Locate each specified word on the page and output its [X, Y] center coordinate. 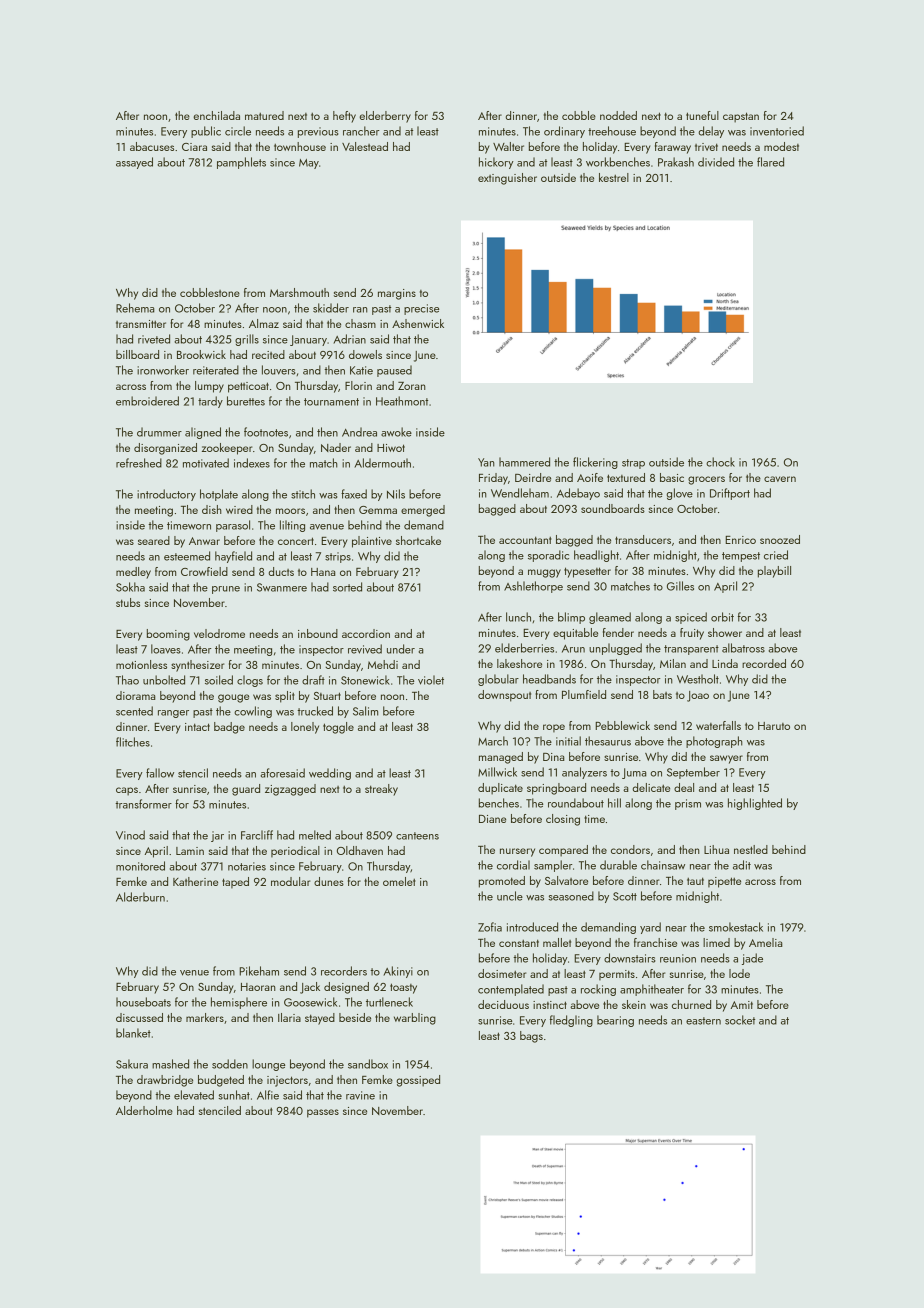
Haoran [258, 987]
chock [720, 462]
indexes [252, 463]
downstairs [630, 958]
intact [197, 727]
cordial [513, 865]
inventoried [777, 131]
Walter [508, 146]
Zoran [412, 386]
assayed [134, 163]
